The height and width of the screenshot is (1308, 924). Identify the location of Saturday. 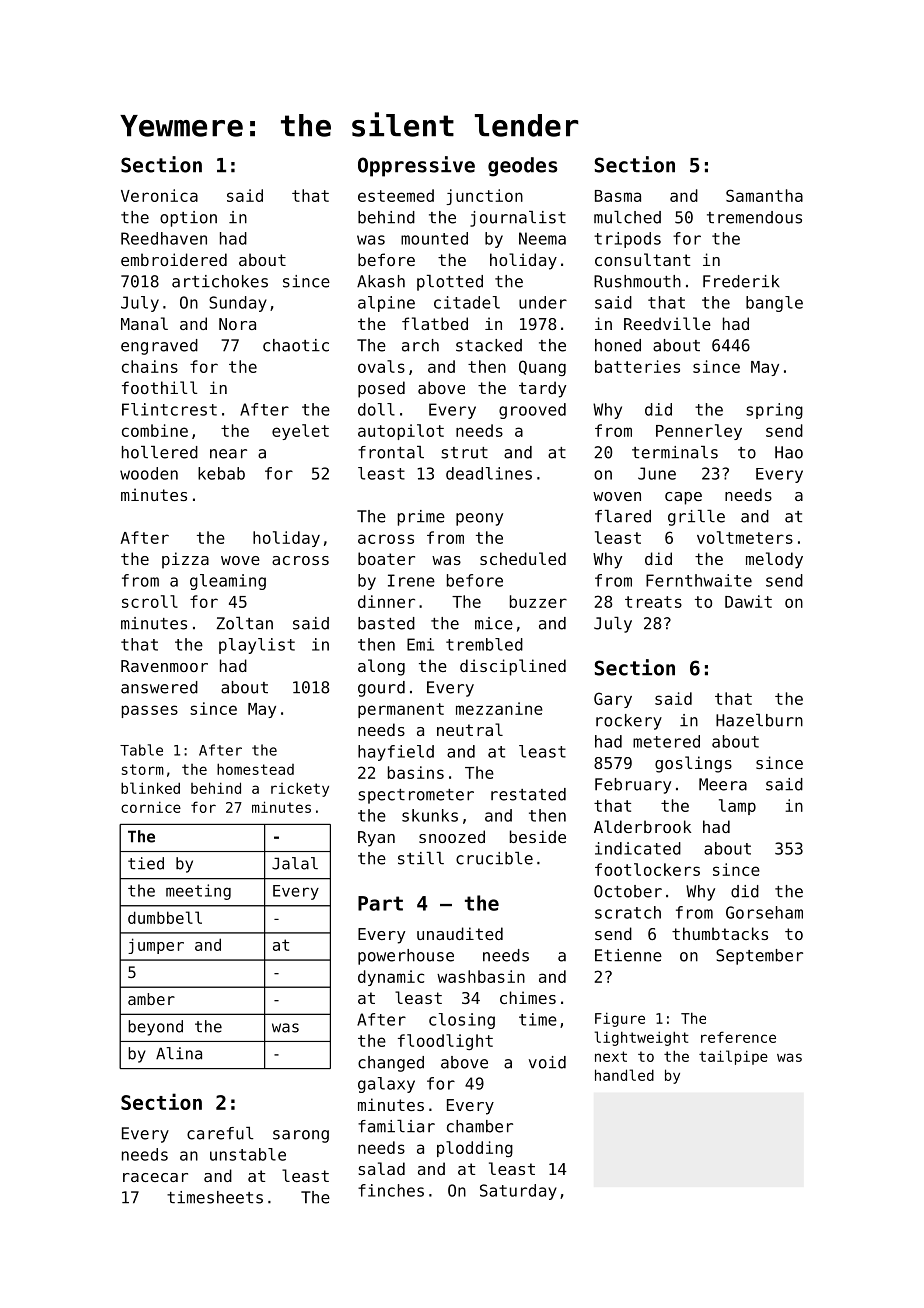
(518, 1192).
